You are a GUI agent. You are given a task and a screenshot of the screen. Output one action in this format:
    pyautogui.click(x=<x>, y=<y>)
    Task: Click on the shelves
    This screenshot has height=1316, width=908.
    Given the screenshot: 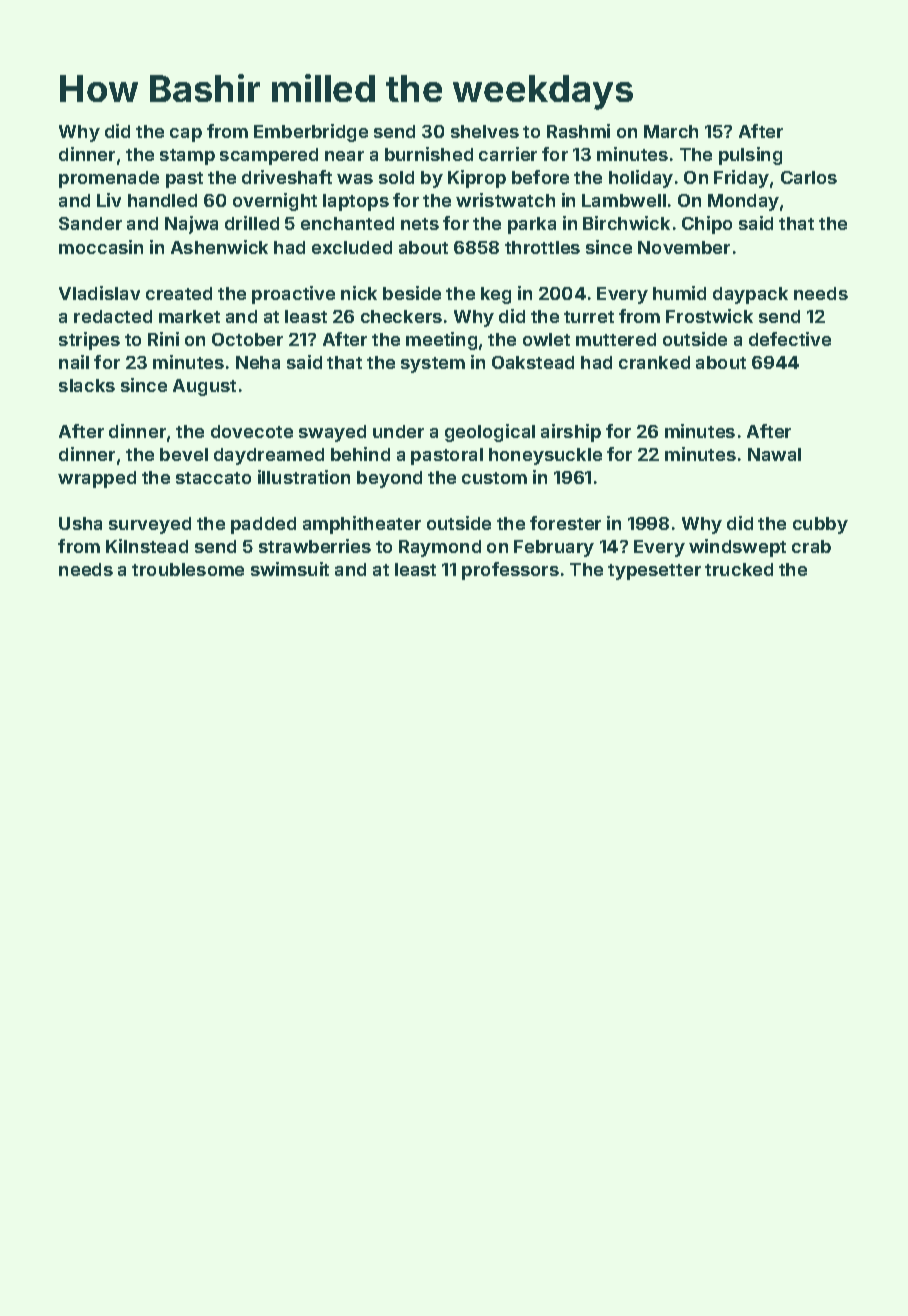 What is the action you would take?
    pyautogui.click(x=485, y=131)
